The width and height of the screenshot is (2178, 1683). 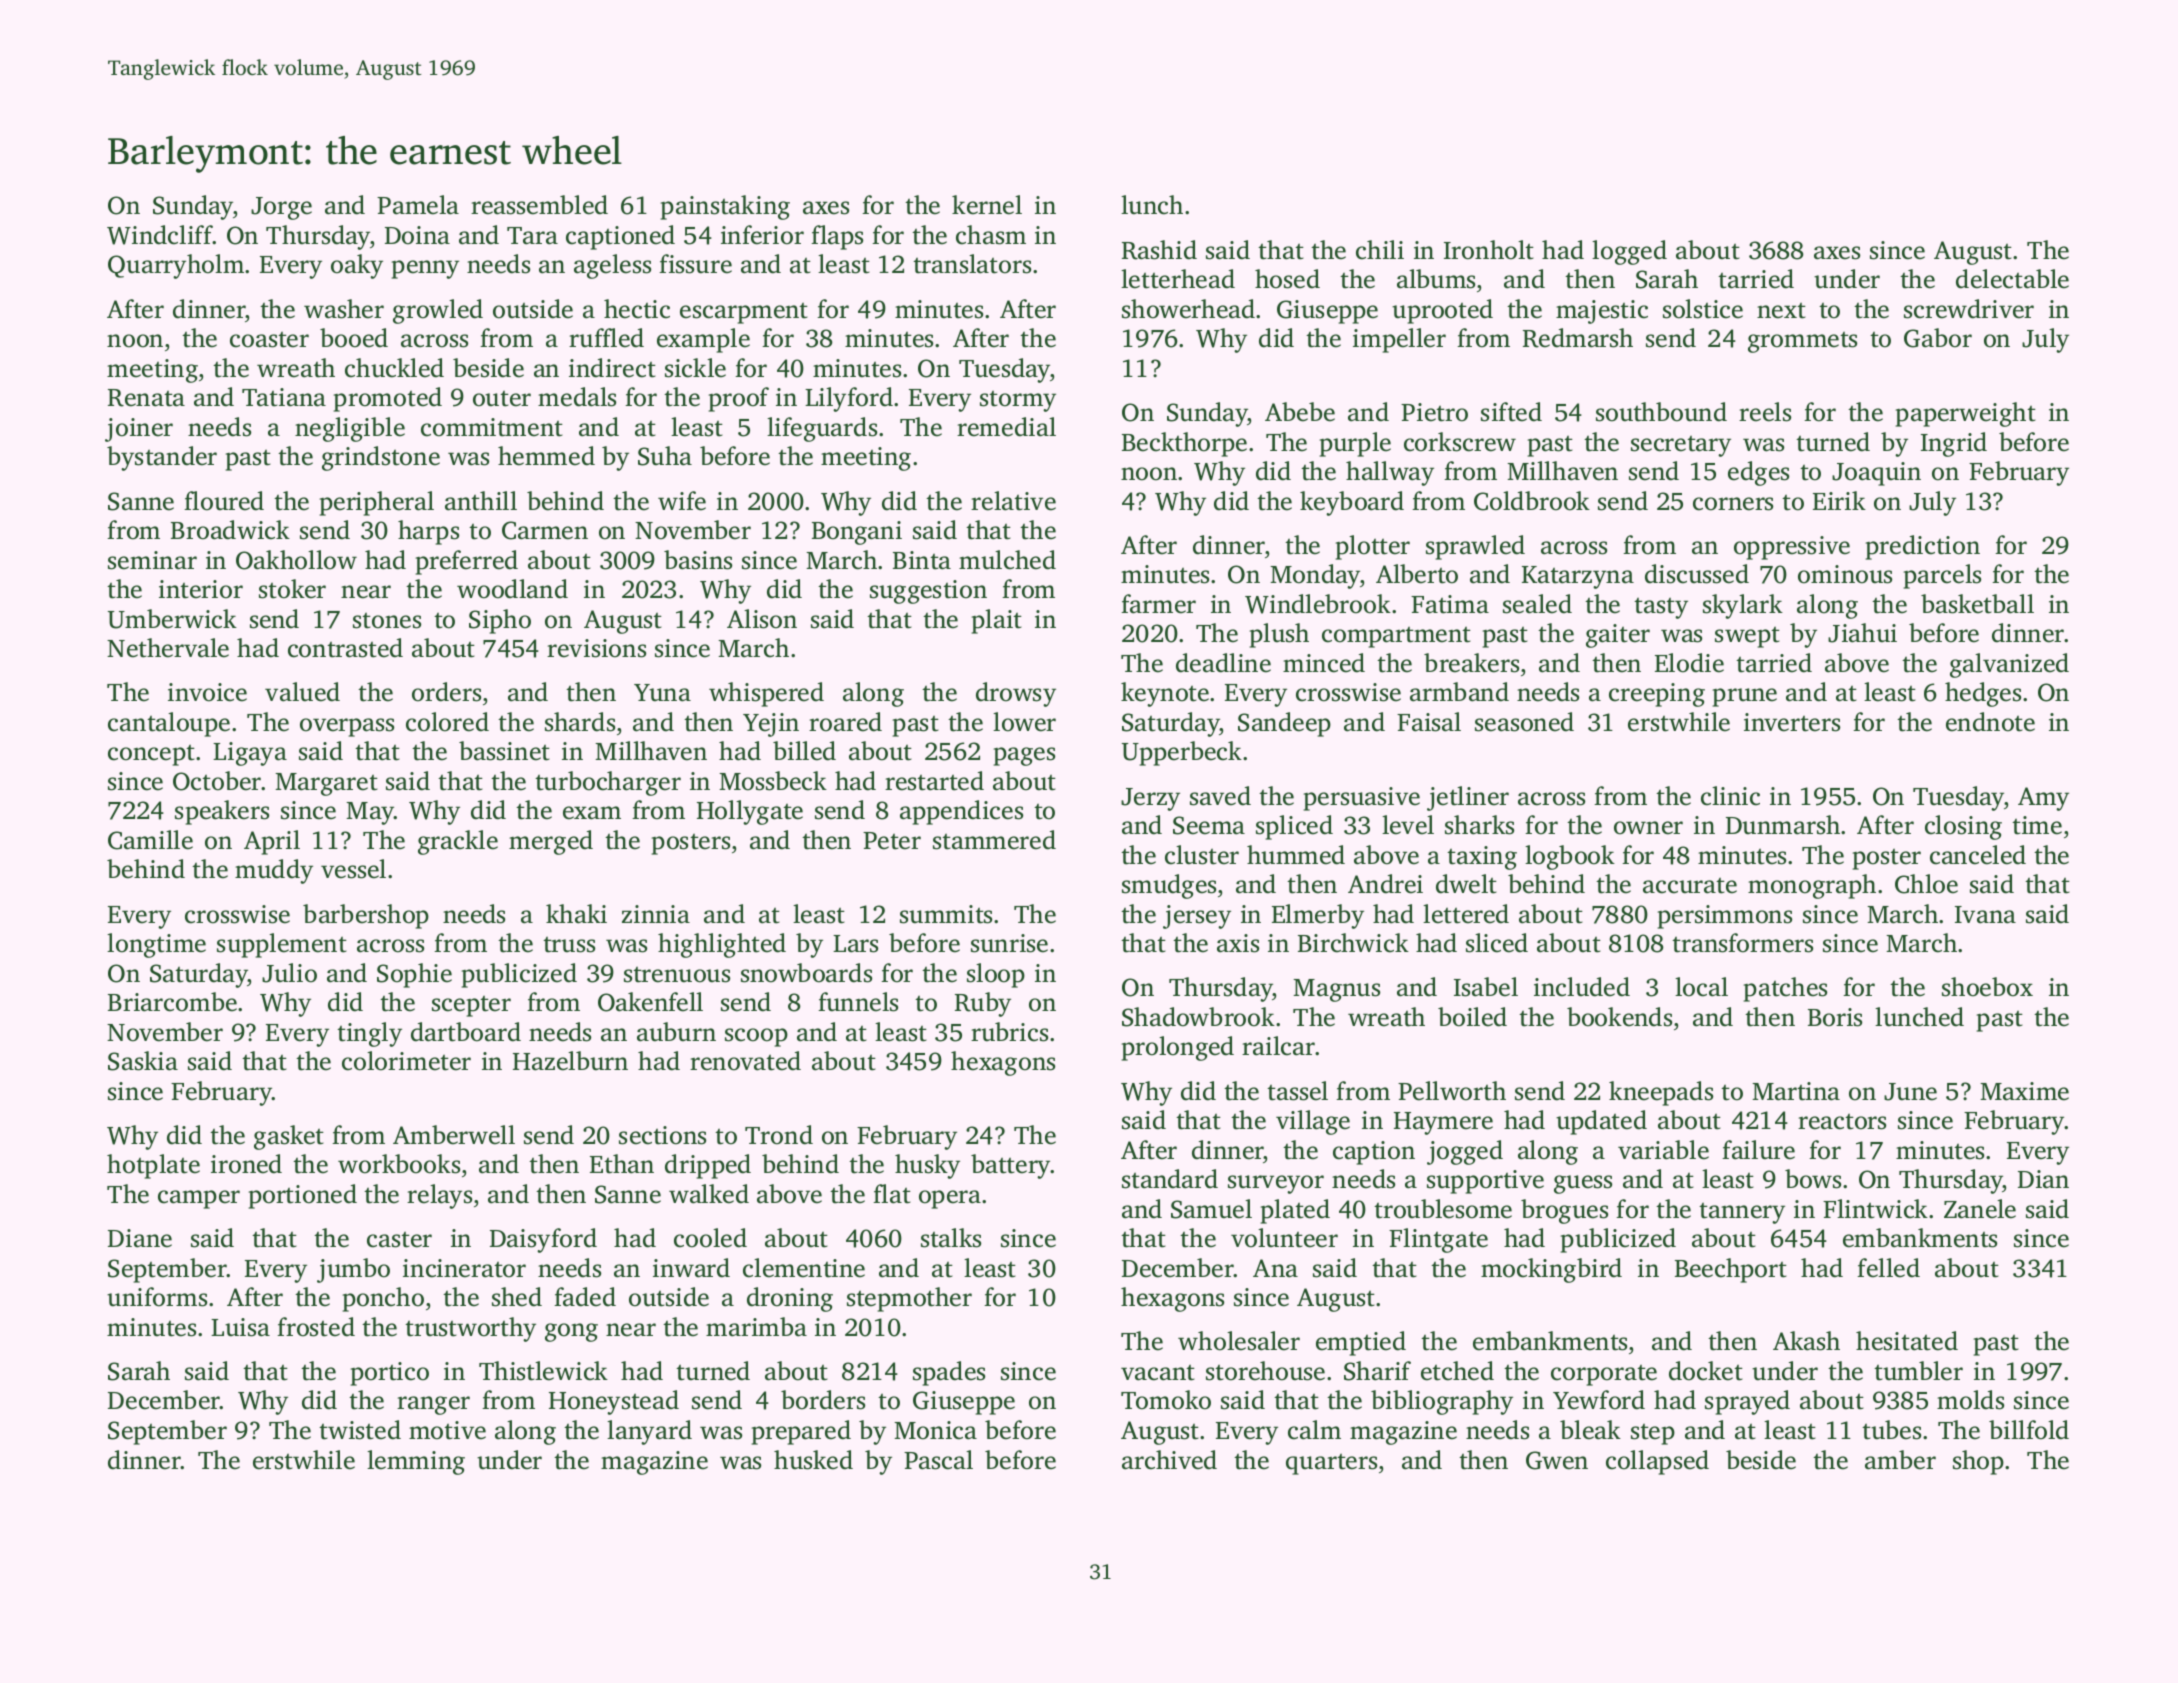 What do you see at coordinates (1239, 1341) in the screenshot?
I see `wholesaler` at bounding box center [1239, 1341].
